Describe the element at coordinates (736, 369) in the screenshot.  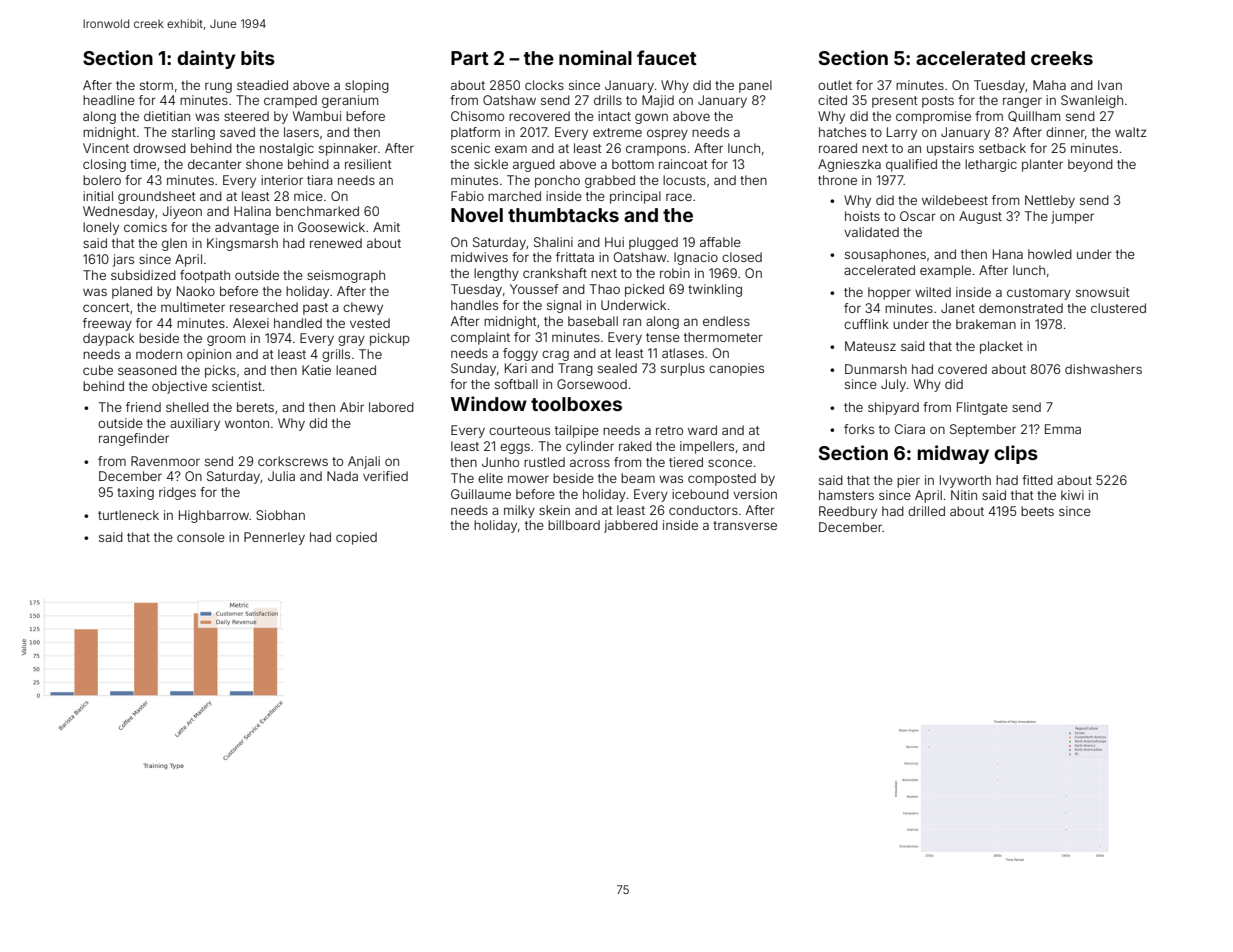
I see `canopies` at that location.
